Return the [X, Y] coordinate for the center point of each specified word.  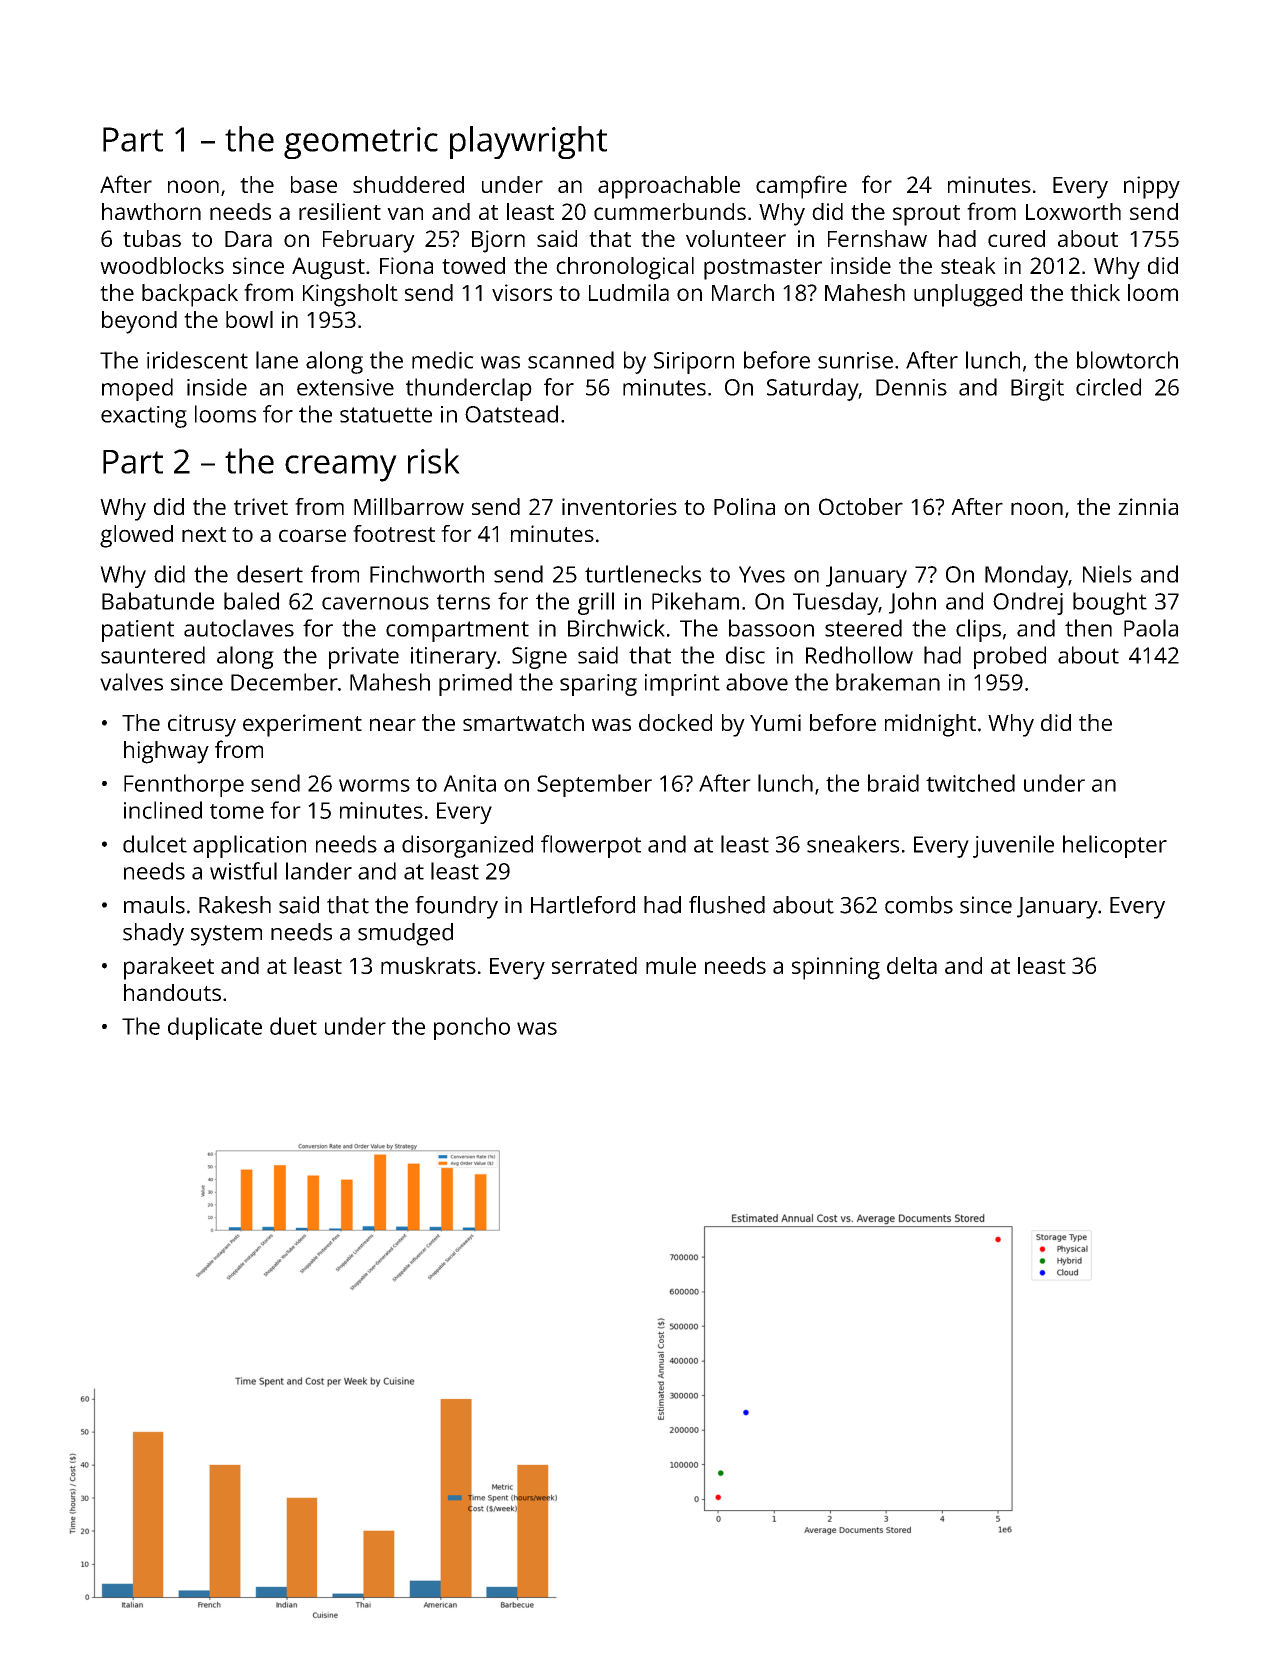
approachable [669, 187]
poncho [472, 1028]
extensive [345, 387]
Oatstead [511, 414]
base [314, 184]
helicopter [1115, 846]
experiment [302, 725]
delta [912, 965]
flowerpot [591, 846]
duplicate [215, 1028]
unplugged [968, 295]
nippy [1152, 187]
